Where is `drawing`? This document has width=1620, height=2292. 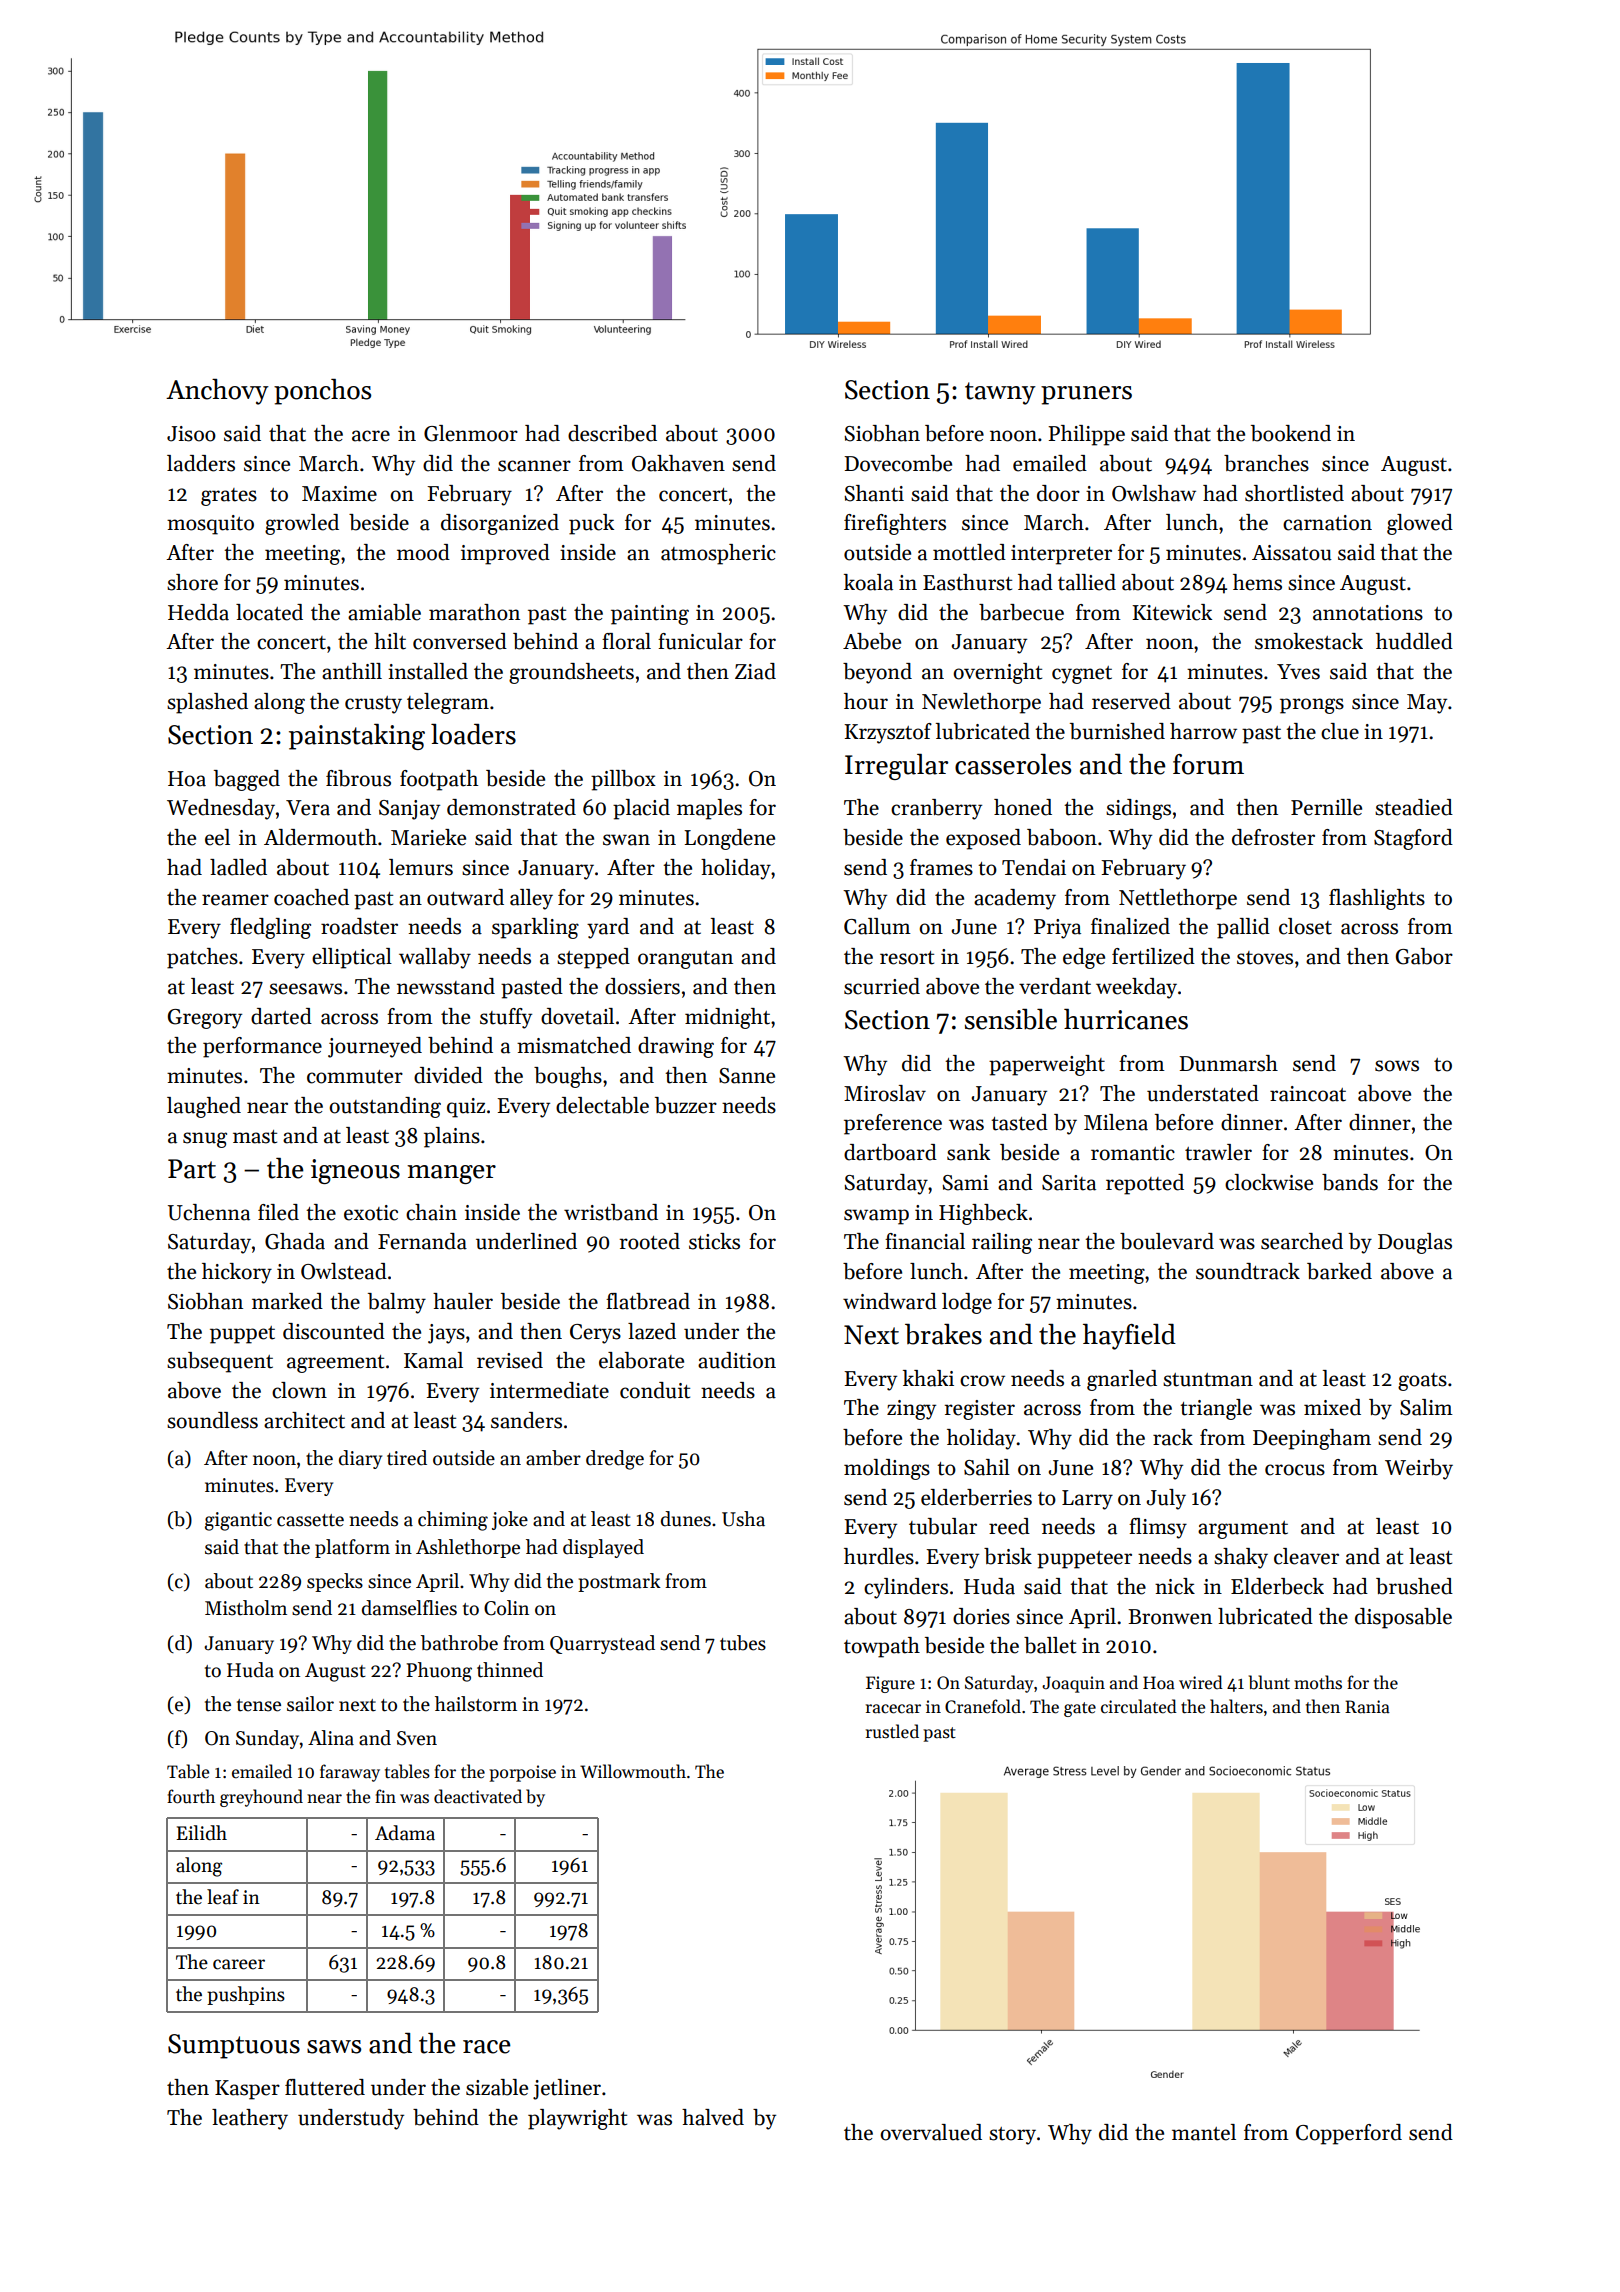
drawing is located at coordinates (676, 1047).
